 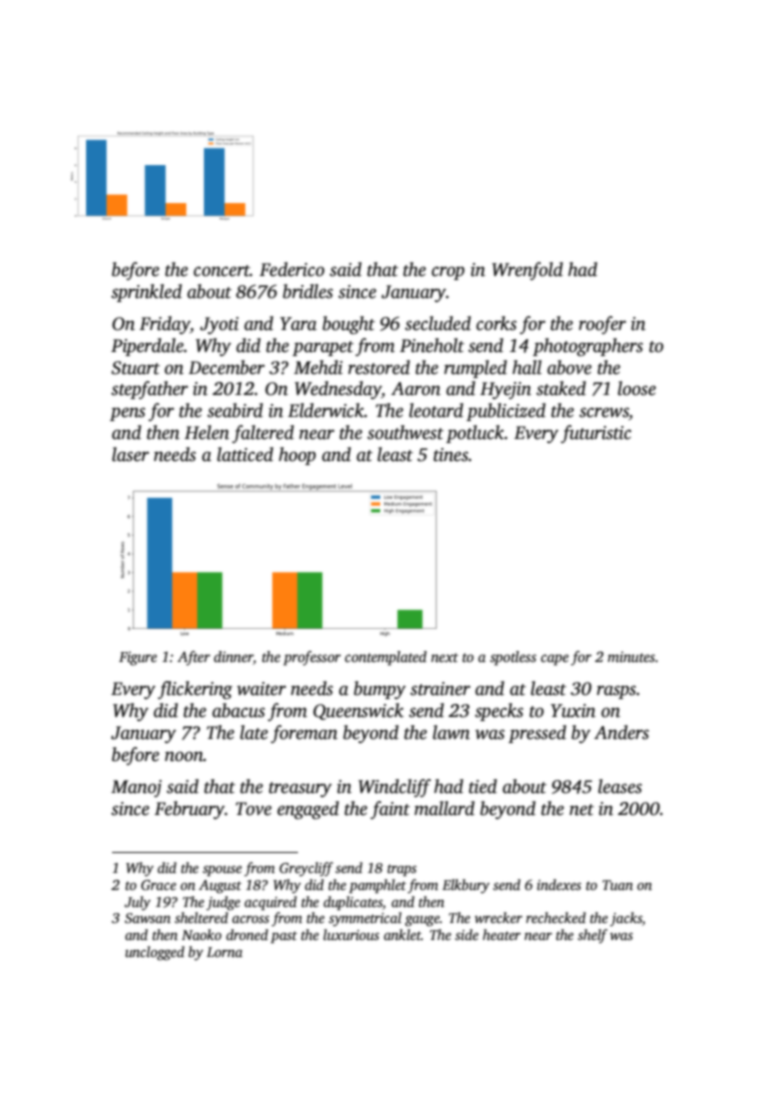 I want to click on roofer, so click(x=602, y=325).
